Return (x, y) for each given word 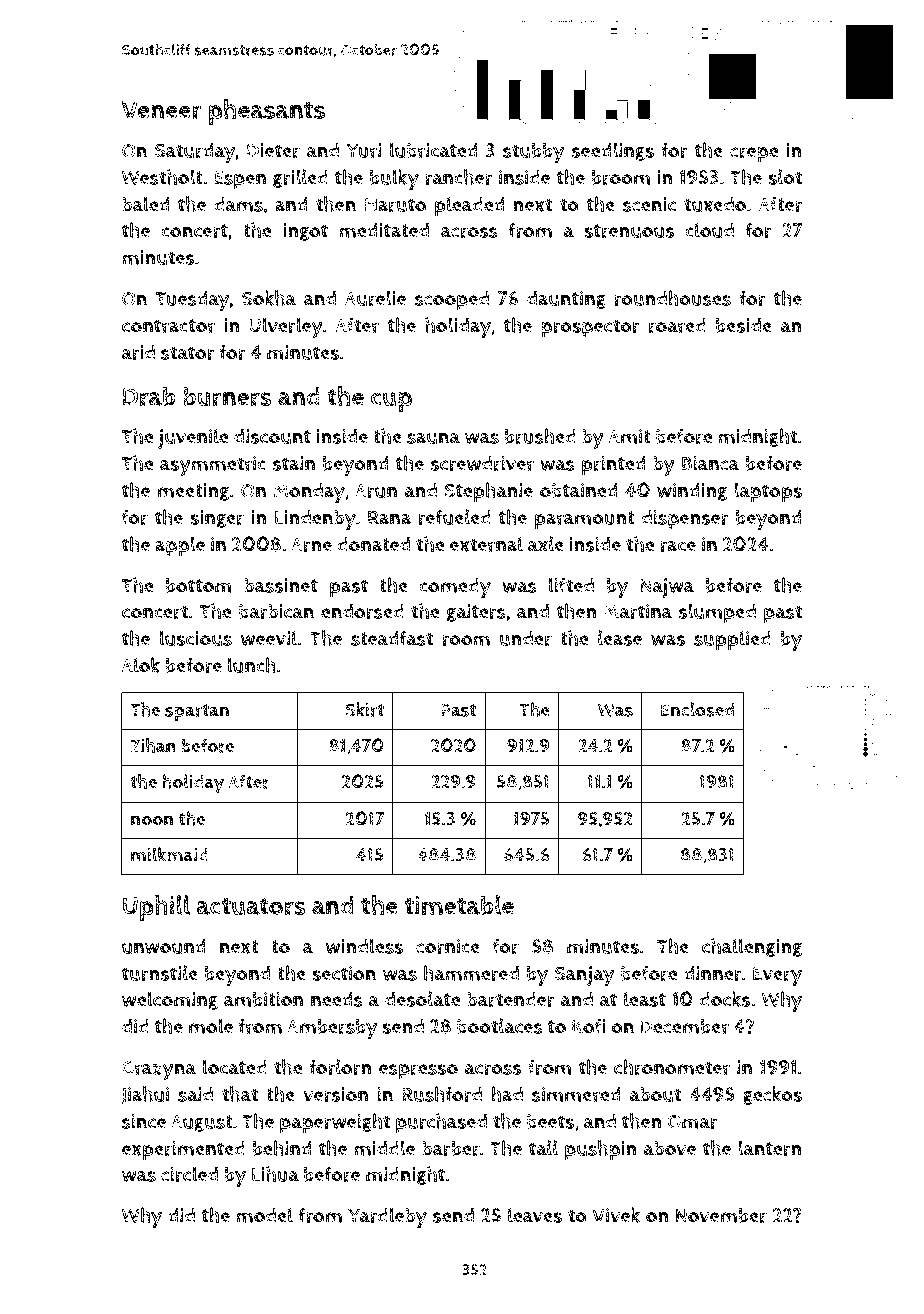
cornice (448, 946)
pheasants (266, 112)
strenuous (629, 231)
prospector (590, 328)
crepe (754, 155)
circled (189, 1174)
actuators (251, 906)
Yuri (363, 150)
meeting (193, 492)
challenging (752, 947)
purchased (441, 1123)
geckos (772, 1095)
